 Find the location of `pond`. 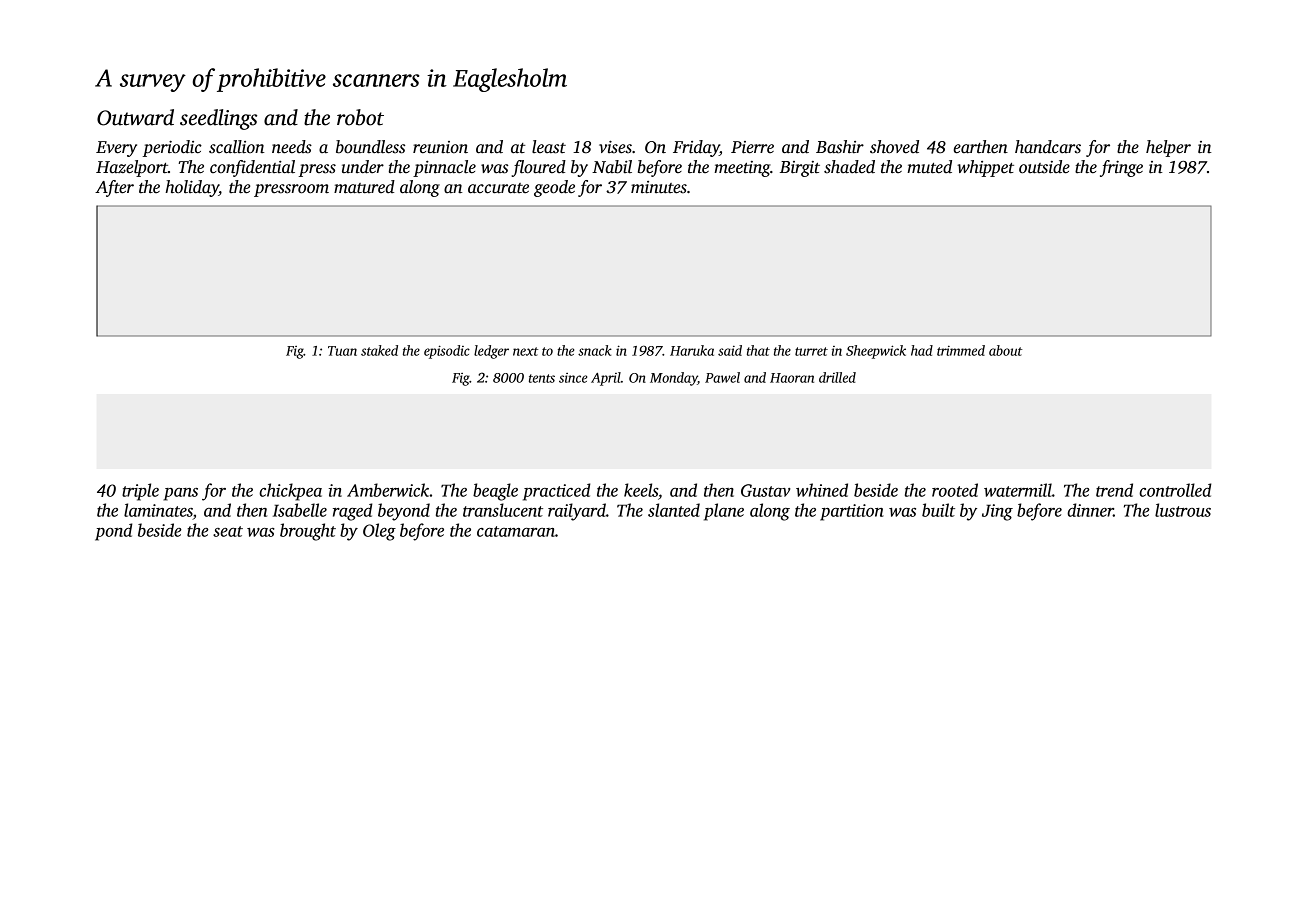

pond is located at coordinates (114, 532).
